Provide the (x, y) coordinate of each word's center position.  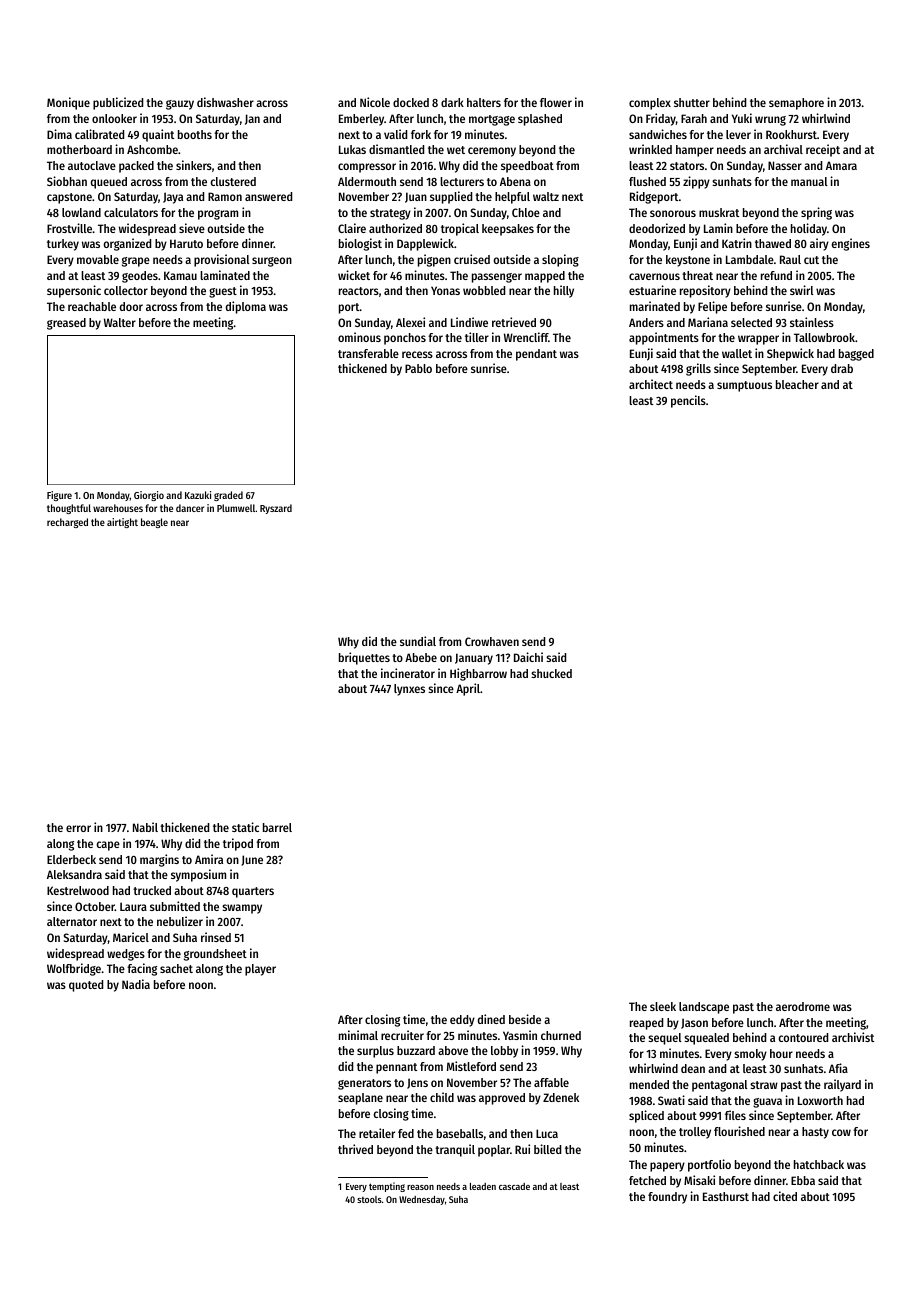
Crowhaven (492, 641)
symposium (198, 875)
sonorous (673, 213)
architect (651, 384)
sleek (663, 1006)
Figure (59, 496)
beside (525, 1019)
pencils (688, 401)
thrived (355, 1149)
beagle (154, 523)
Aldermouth (367, 181)
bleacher (797, 384)
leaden (483, 1186)
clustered (233, 181)
